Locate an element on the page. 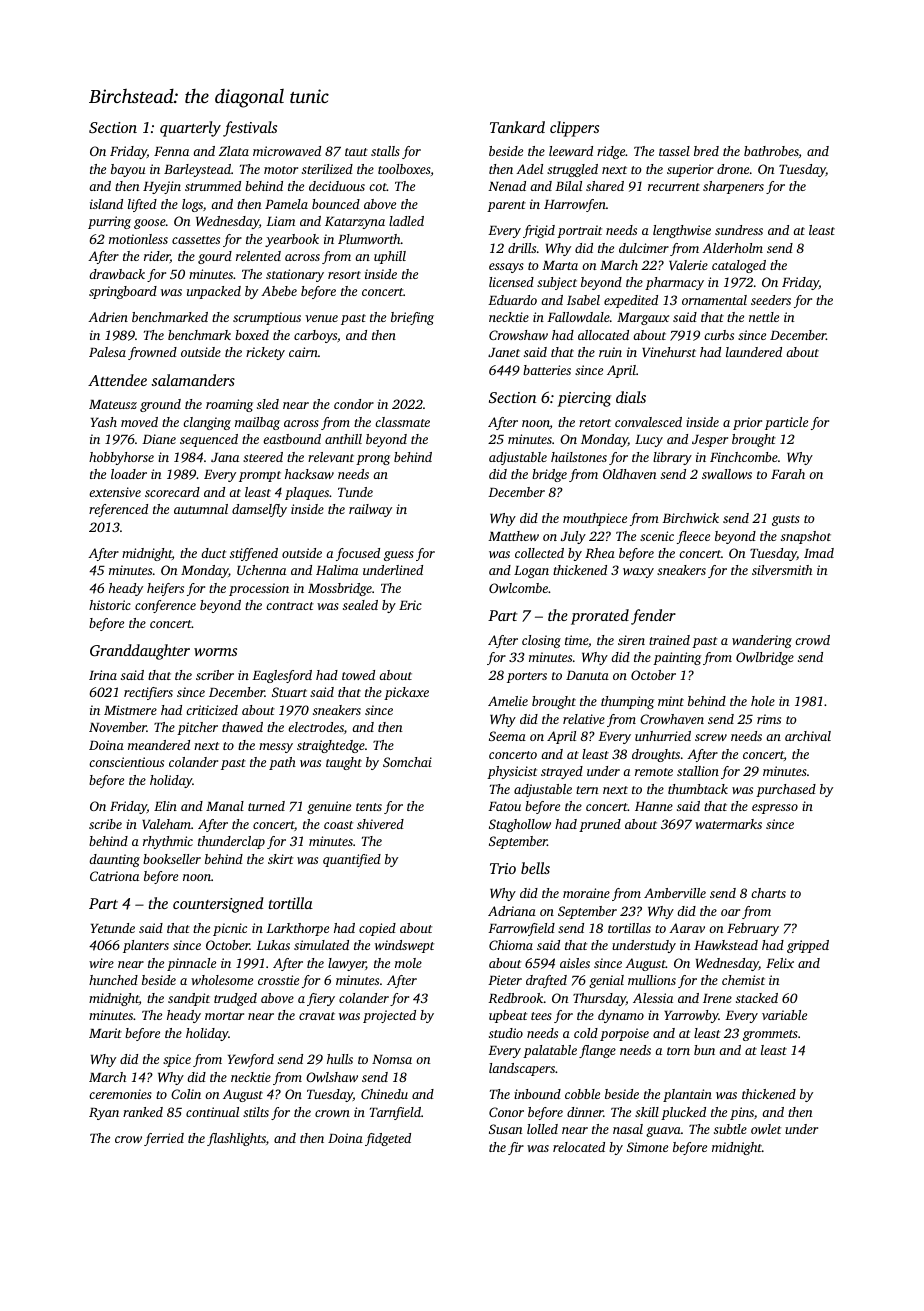 Image resolution: width=924 pixels, height=1311 pixels. pinnacle is located at coordinates (191, 964).
